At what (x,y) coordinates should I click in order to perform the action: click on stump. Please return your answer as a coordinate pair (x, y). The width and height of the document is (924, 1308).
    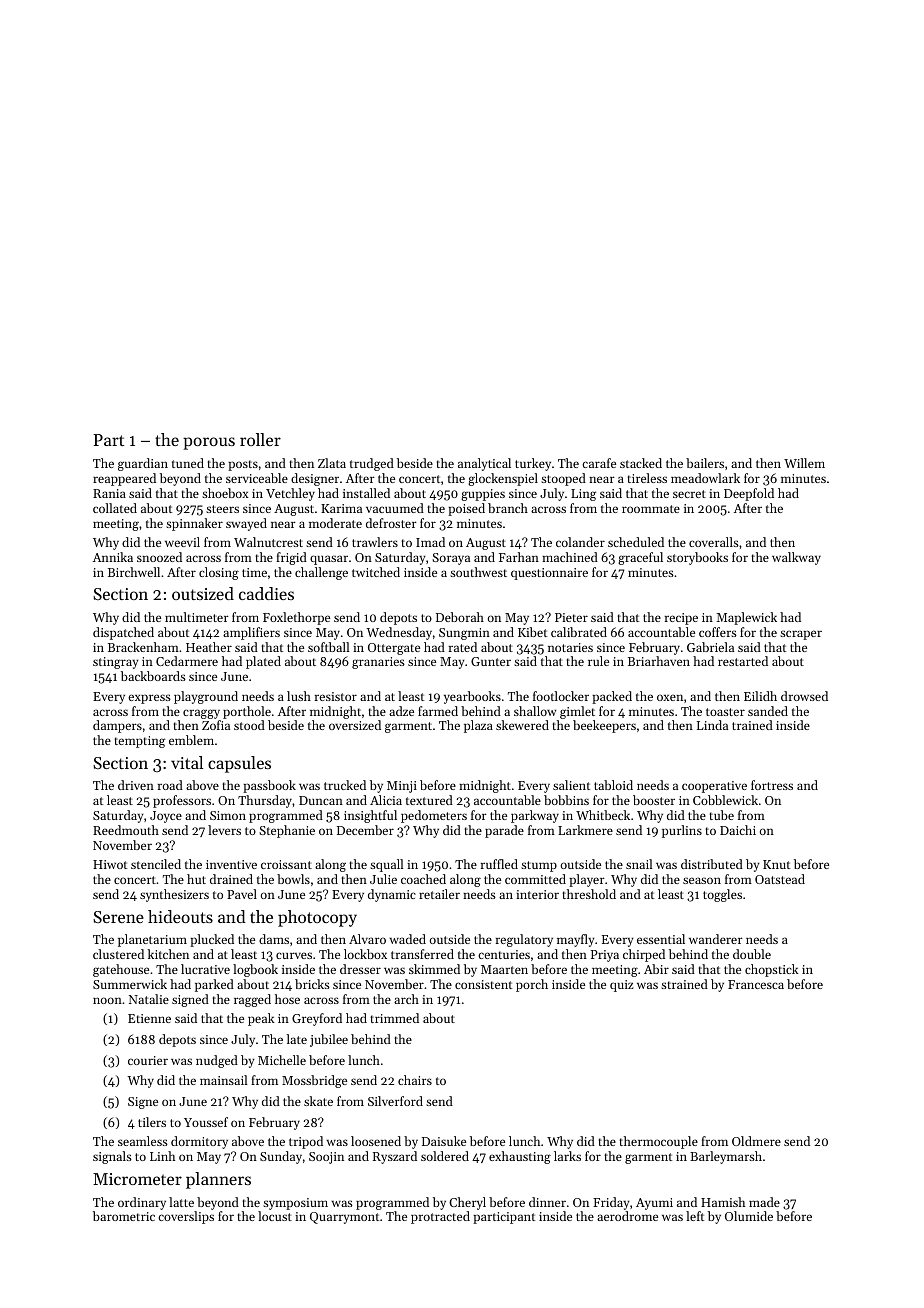
    Looking at the image, I should click on (539, 866).
